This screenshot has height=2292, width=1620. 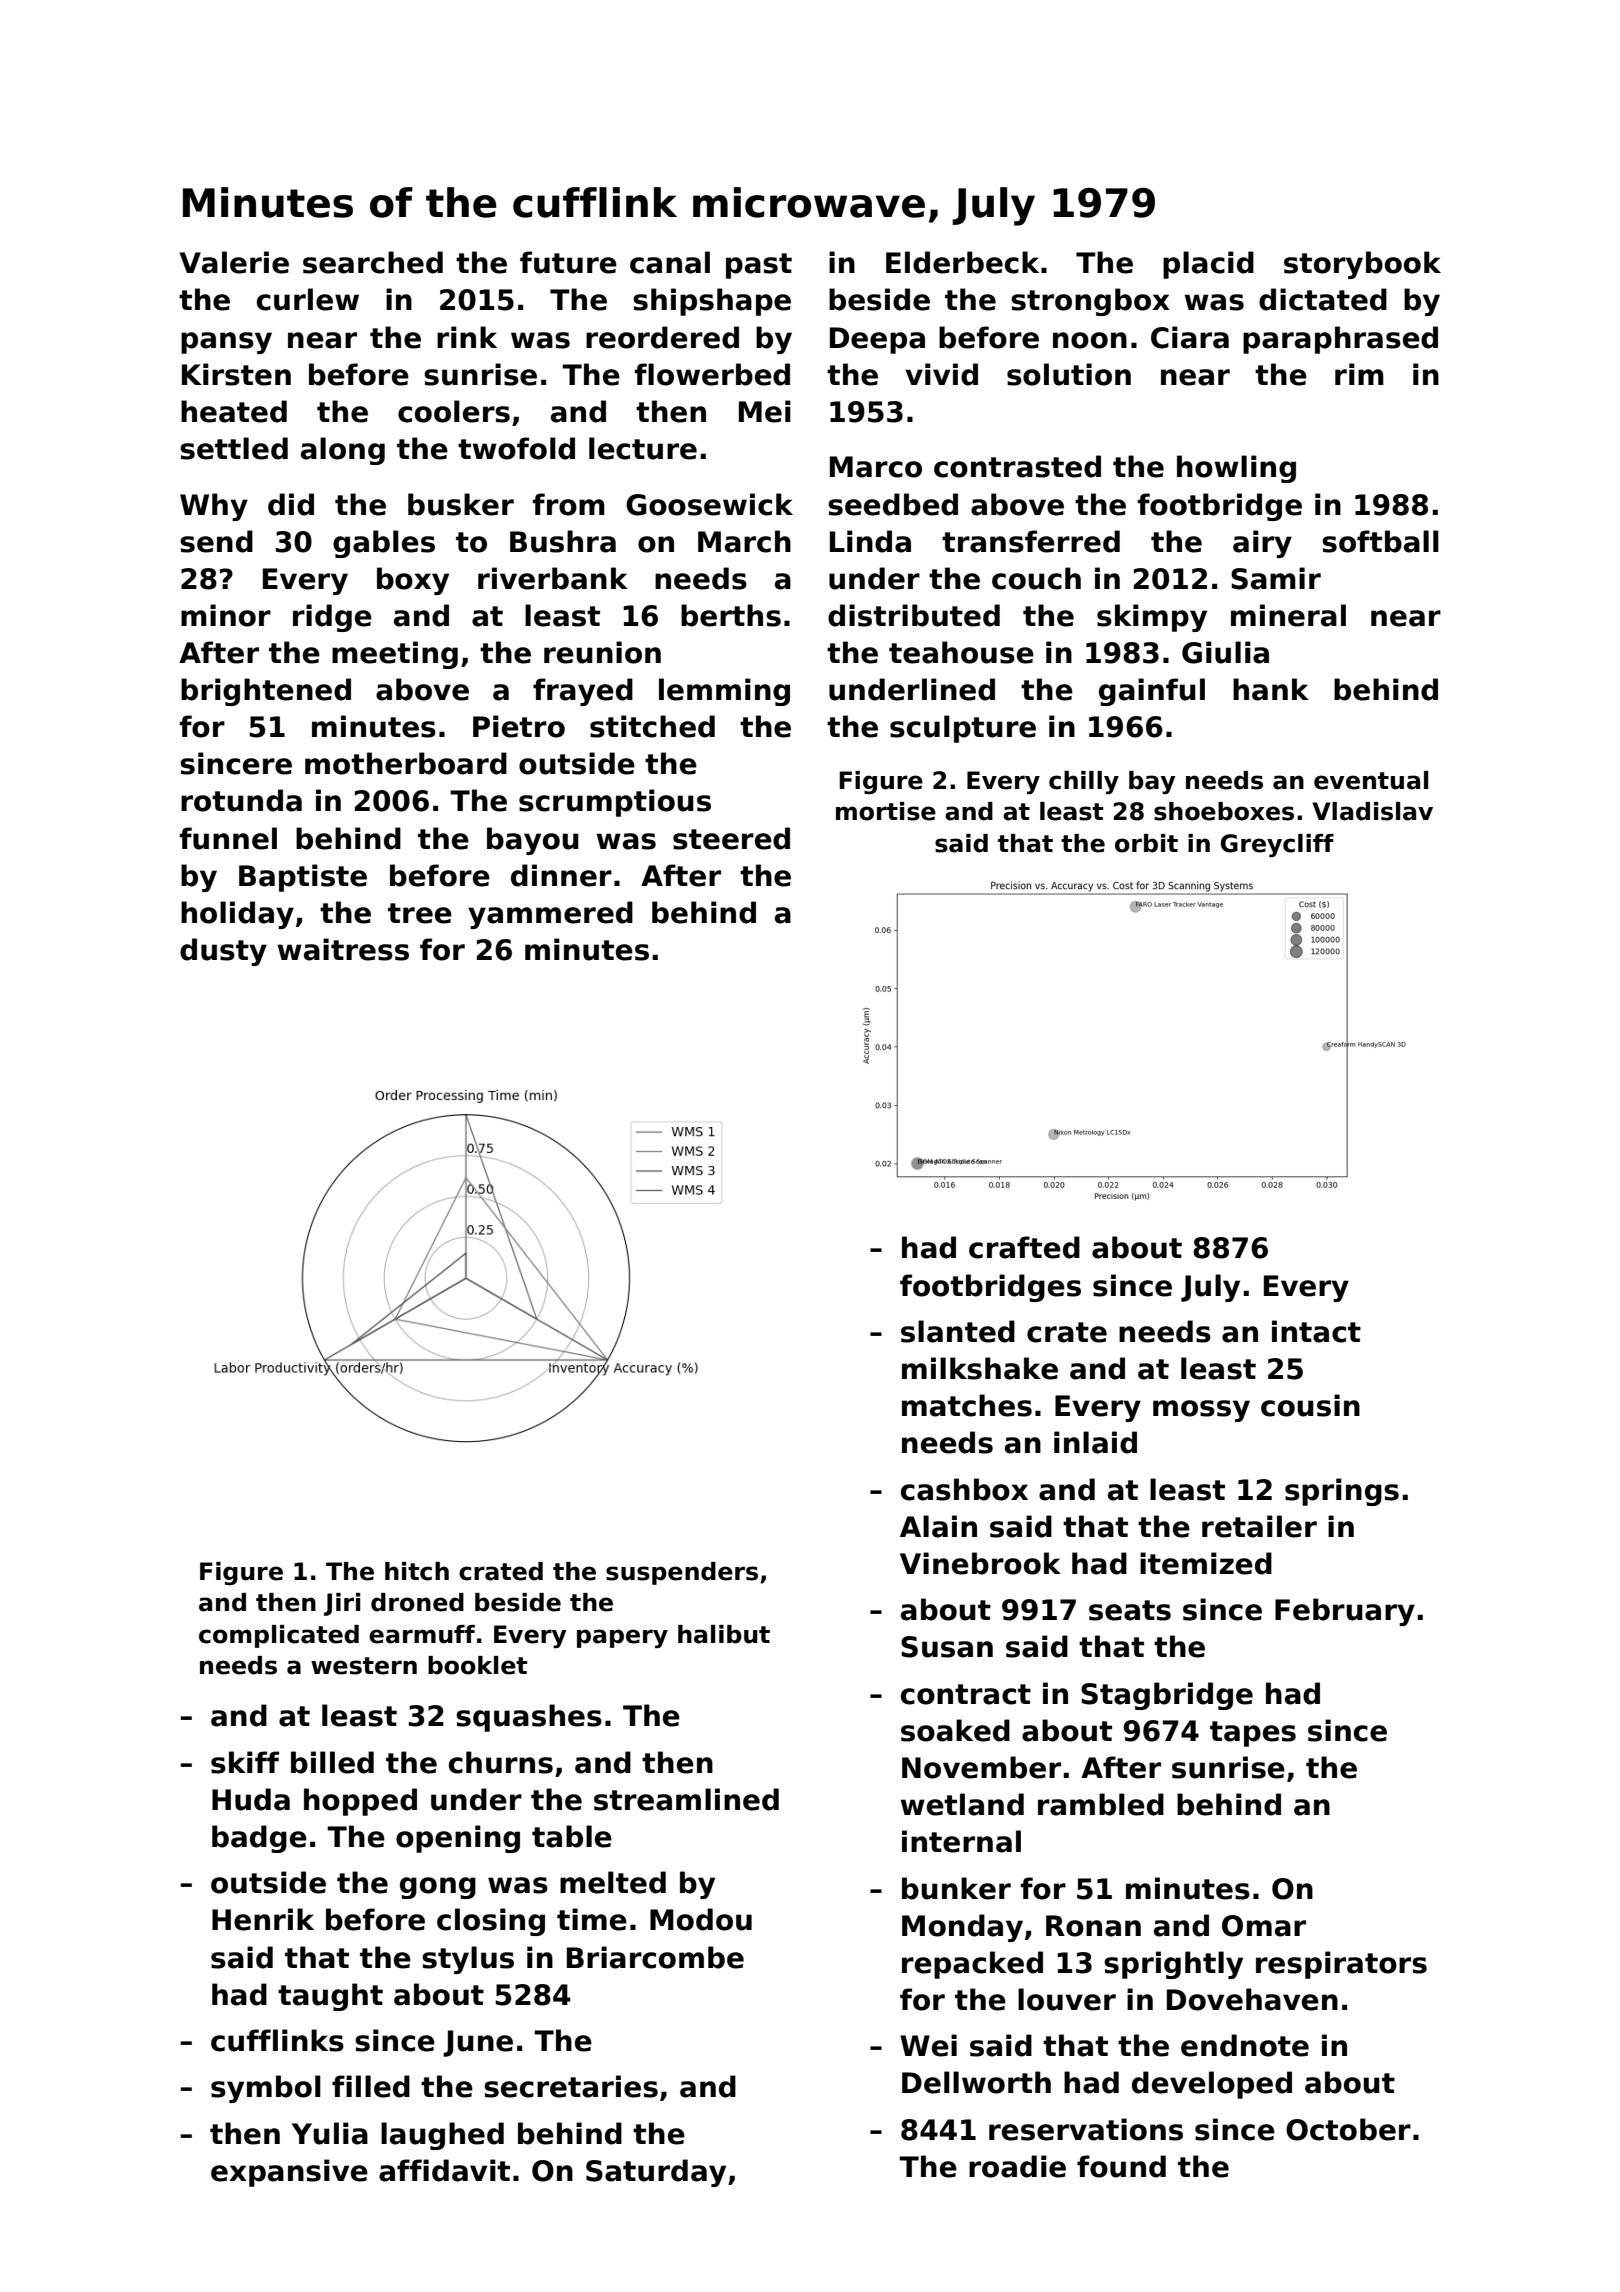 What do you see at coordinates (1017, 2166) in the screenshot?
I see `roadie` at bounding box center [1017, 2166].
